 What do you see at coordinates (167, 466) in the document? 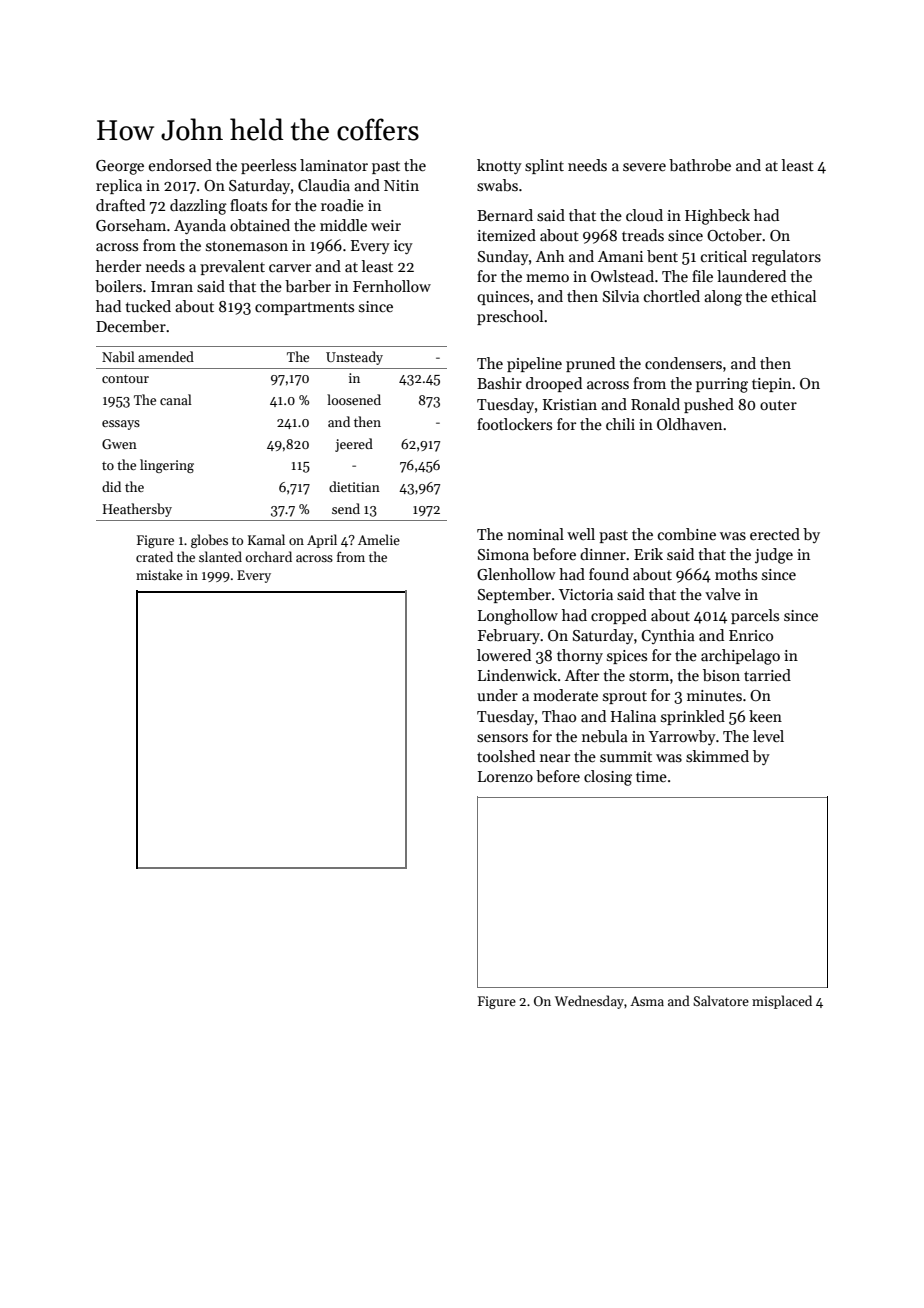
I see `lingering` at bounding box center [167, 466].
